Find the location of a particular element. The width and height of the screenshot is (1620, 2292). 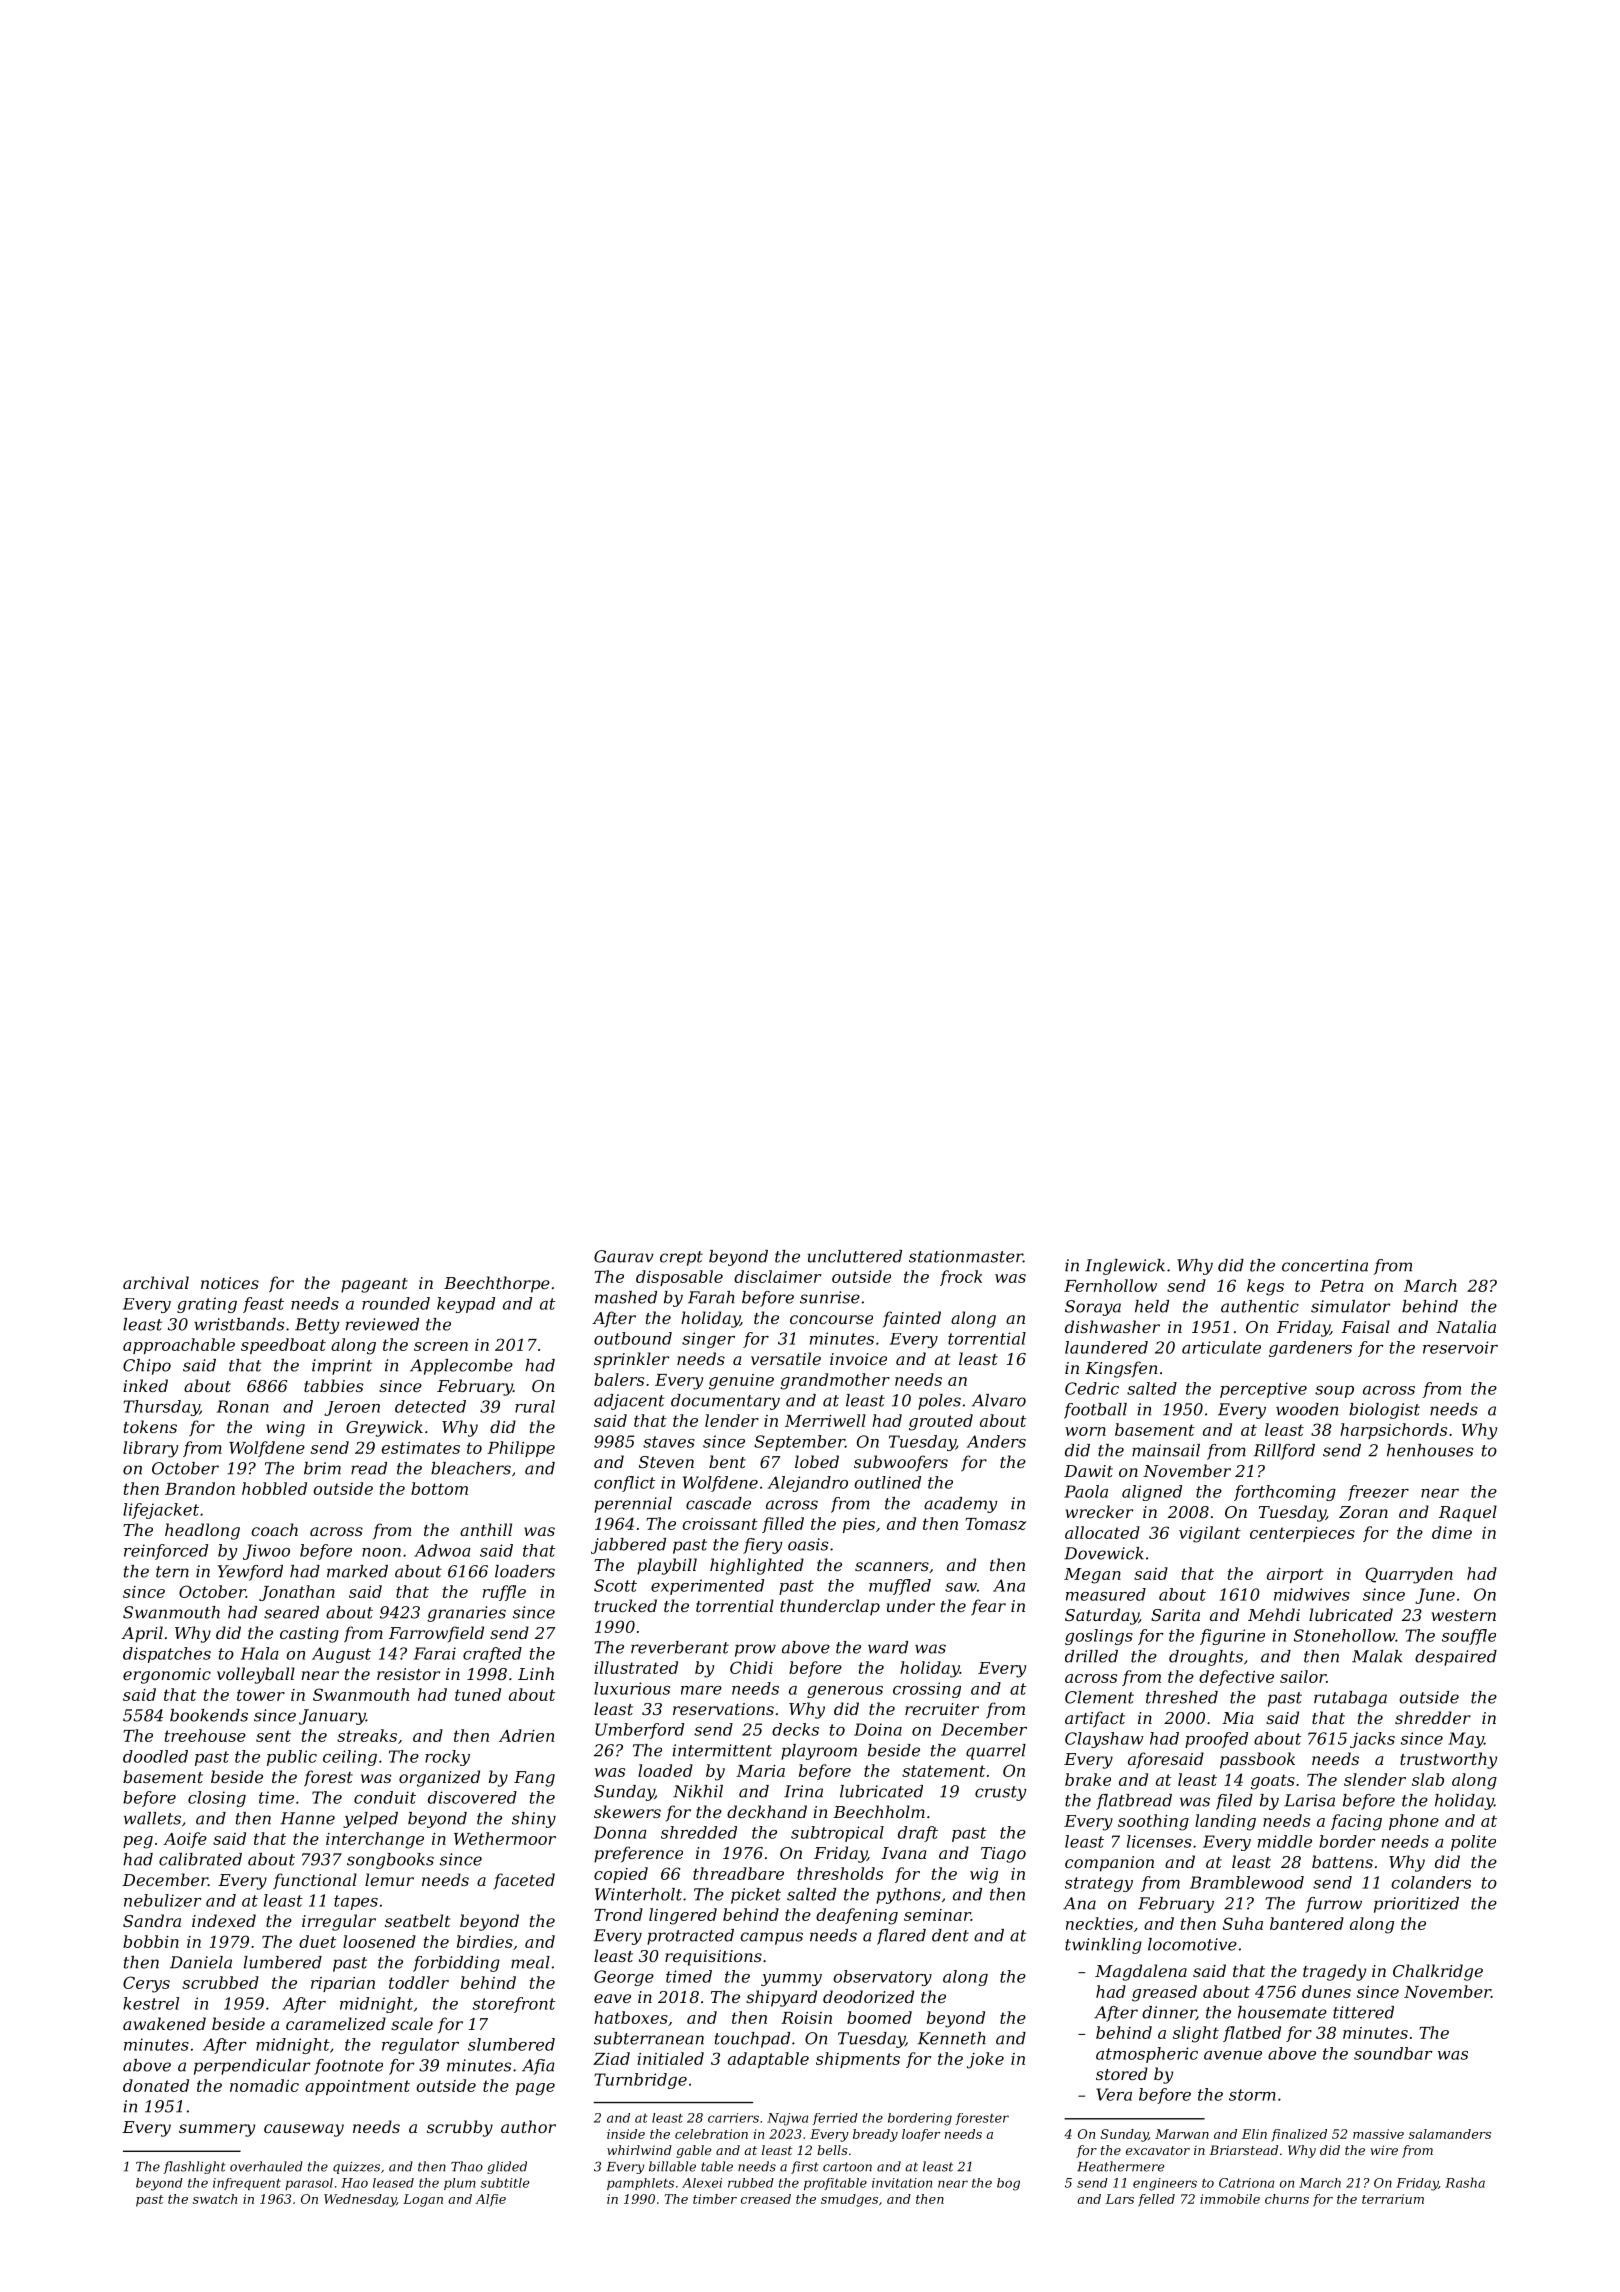

riparian is located at coordinates (343, 1984).
